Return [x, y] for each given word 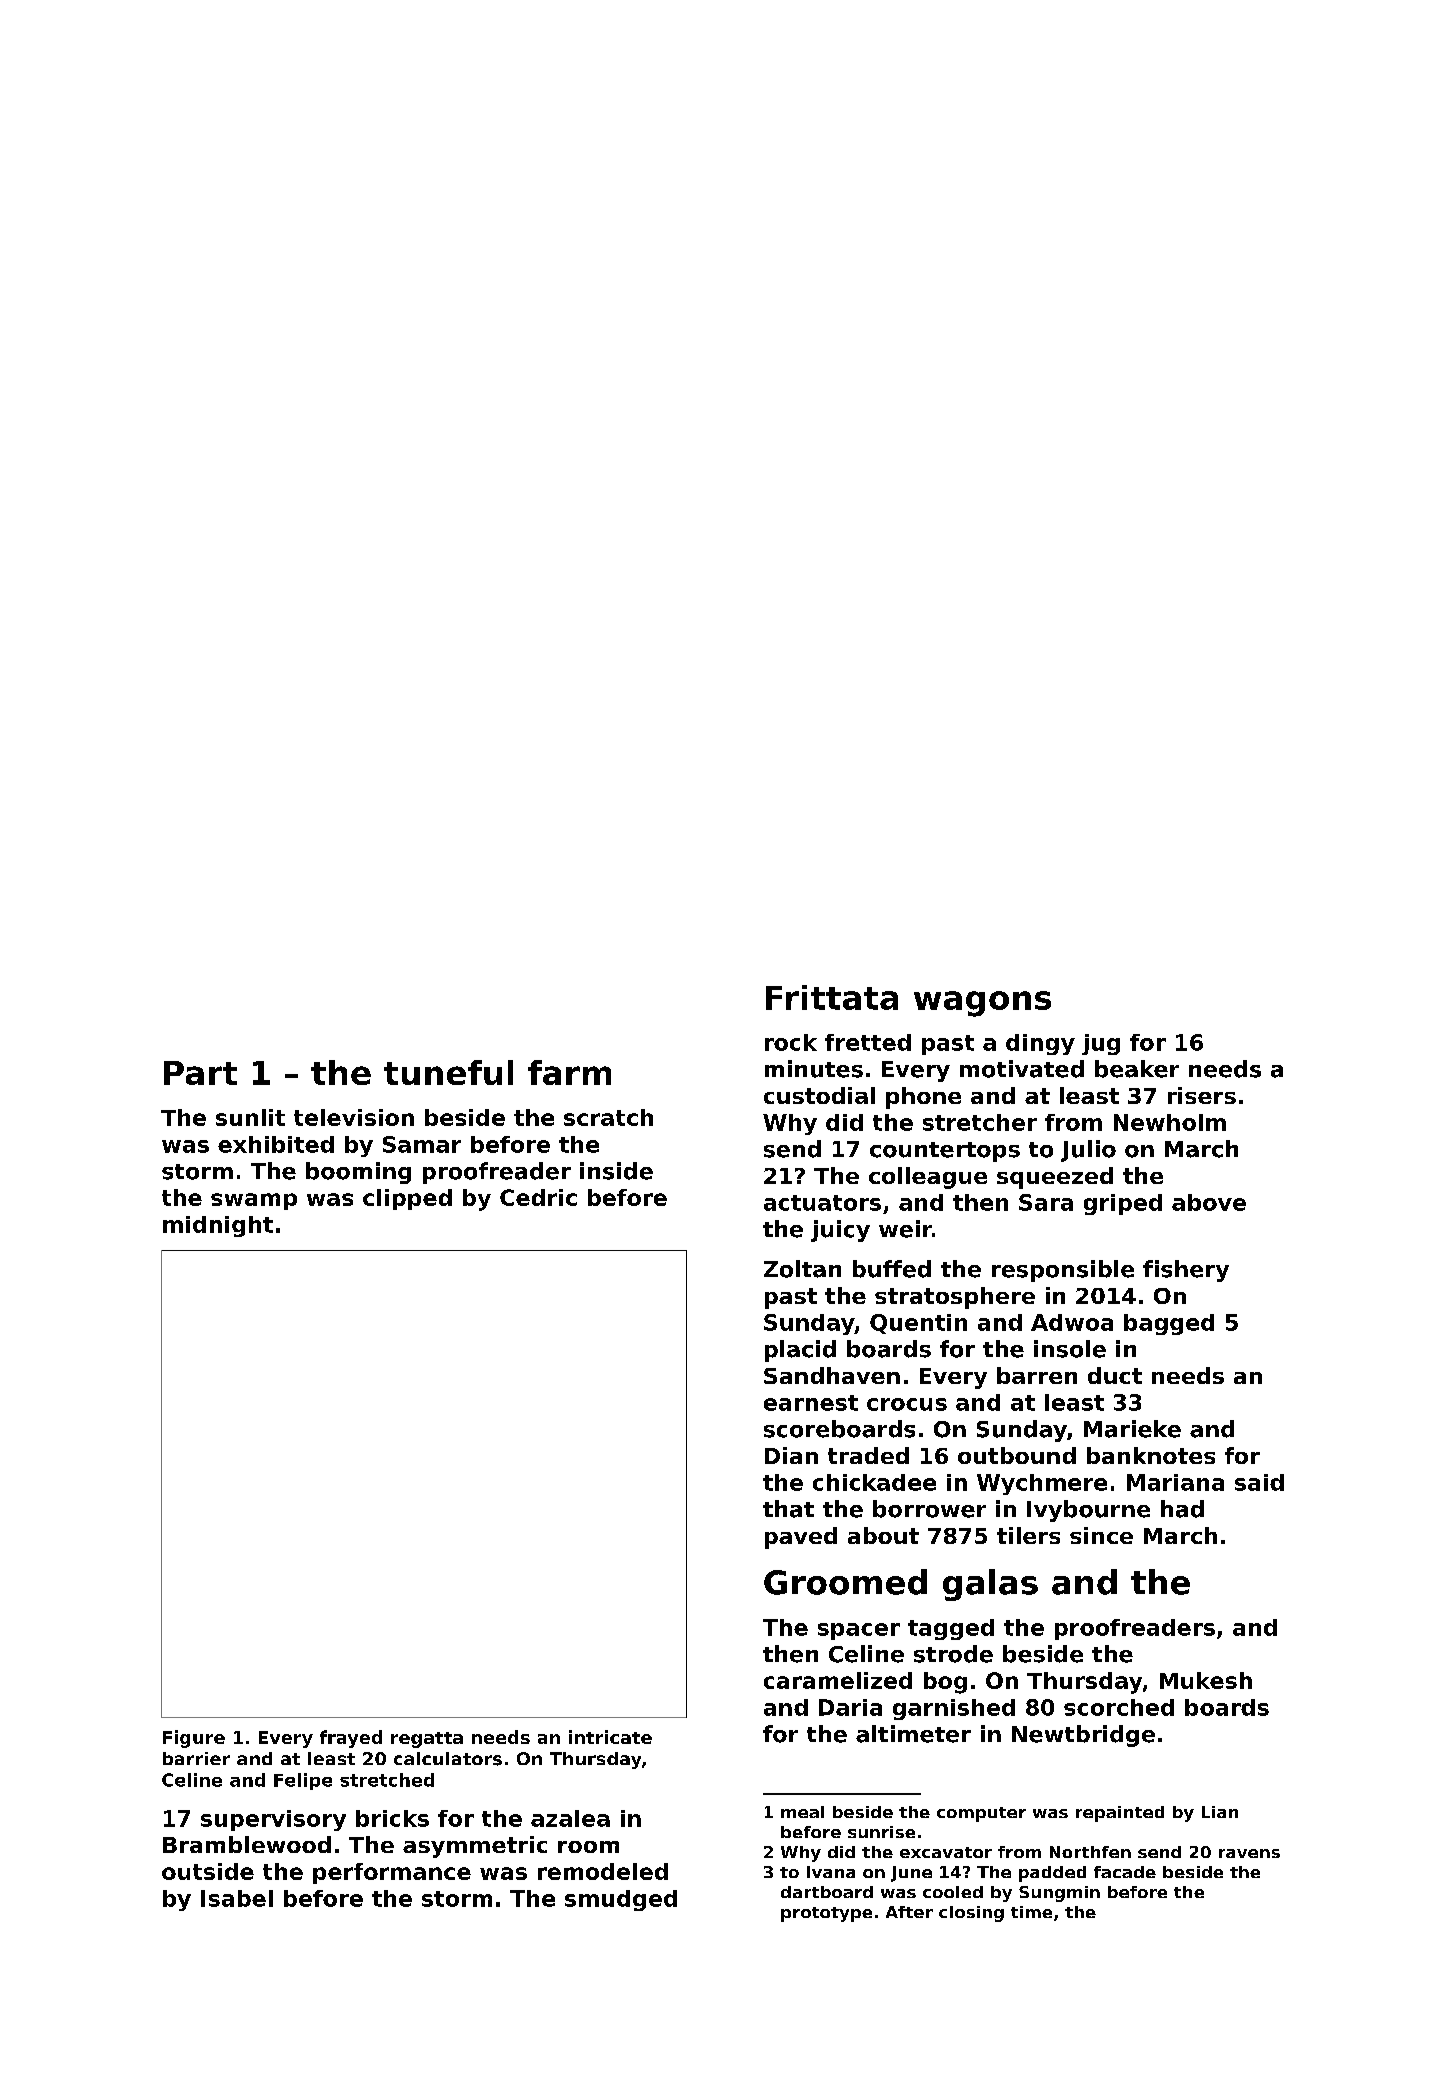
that [788, 1509]
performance [392, 1873]
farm [569, 1072]
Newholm [1170, 1122]
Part [200, 1073]
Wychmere [1042, 1484]
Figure [194, 1739]
